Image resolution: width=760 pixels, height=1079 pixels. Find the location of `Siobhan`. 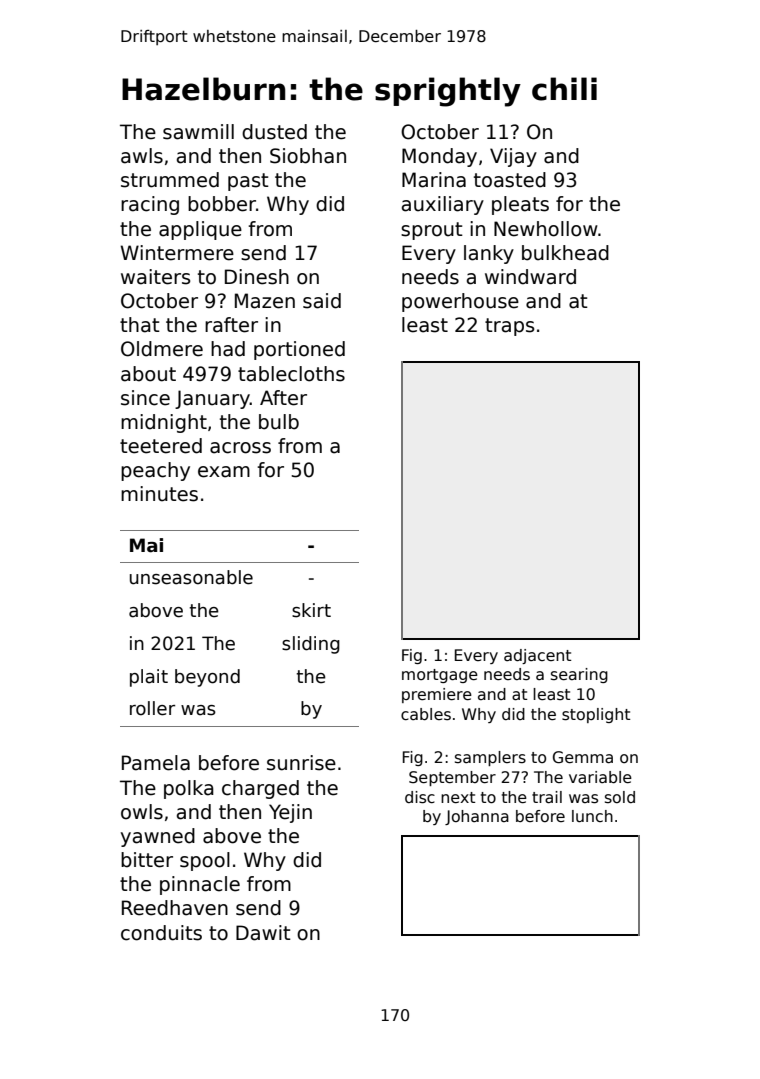

Siobhan is located at coordinates (308, 156).
